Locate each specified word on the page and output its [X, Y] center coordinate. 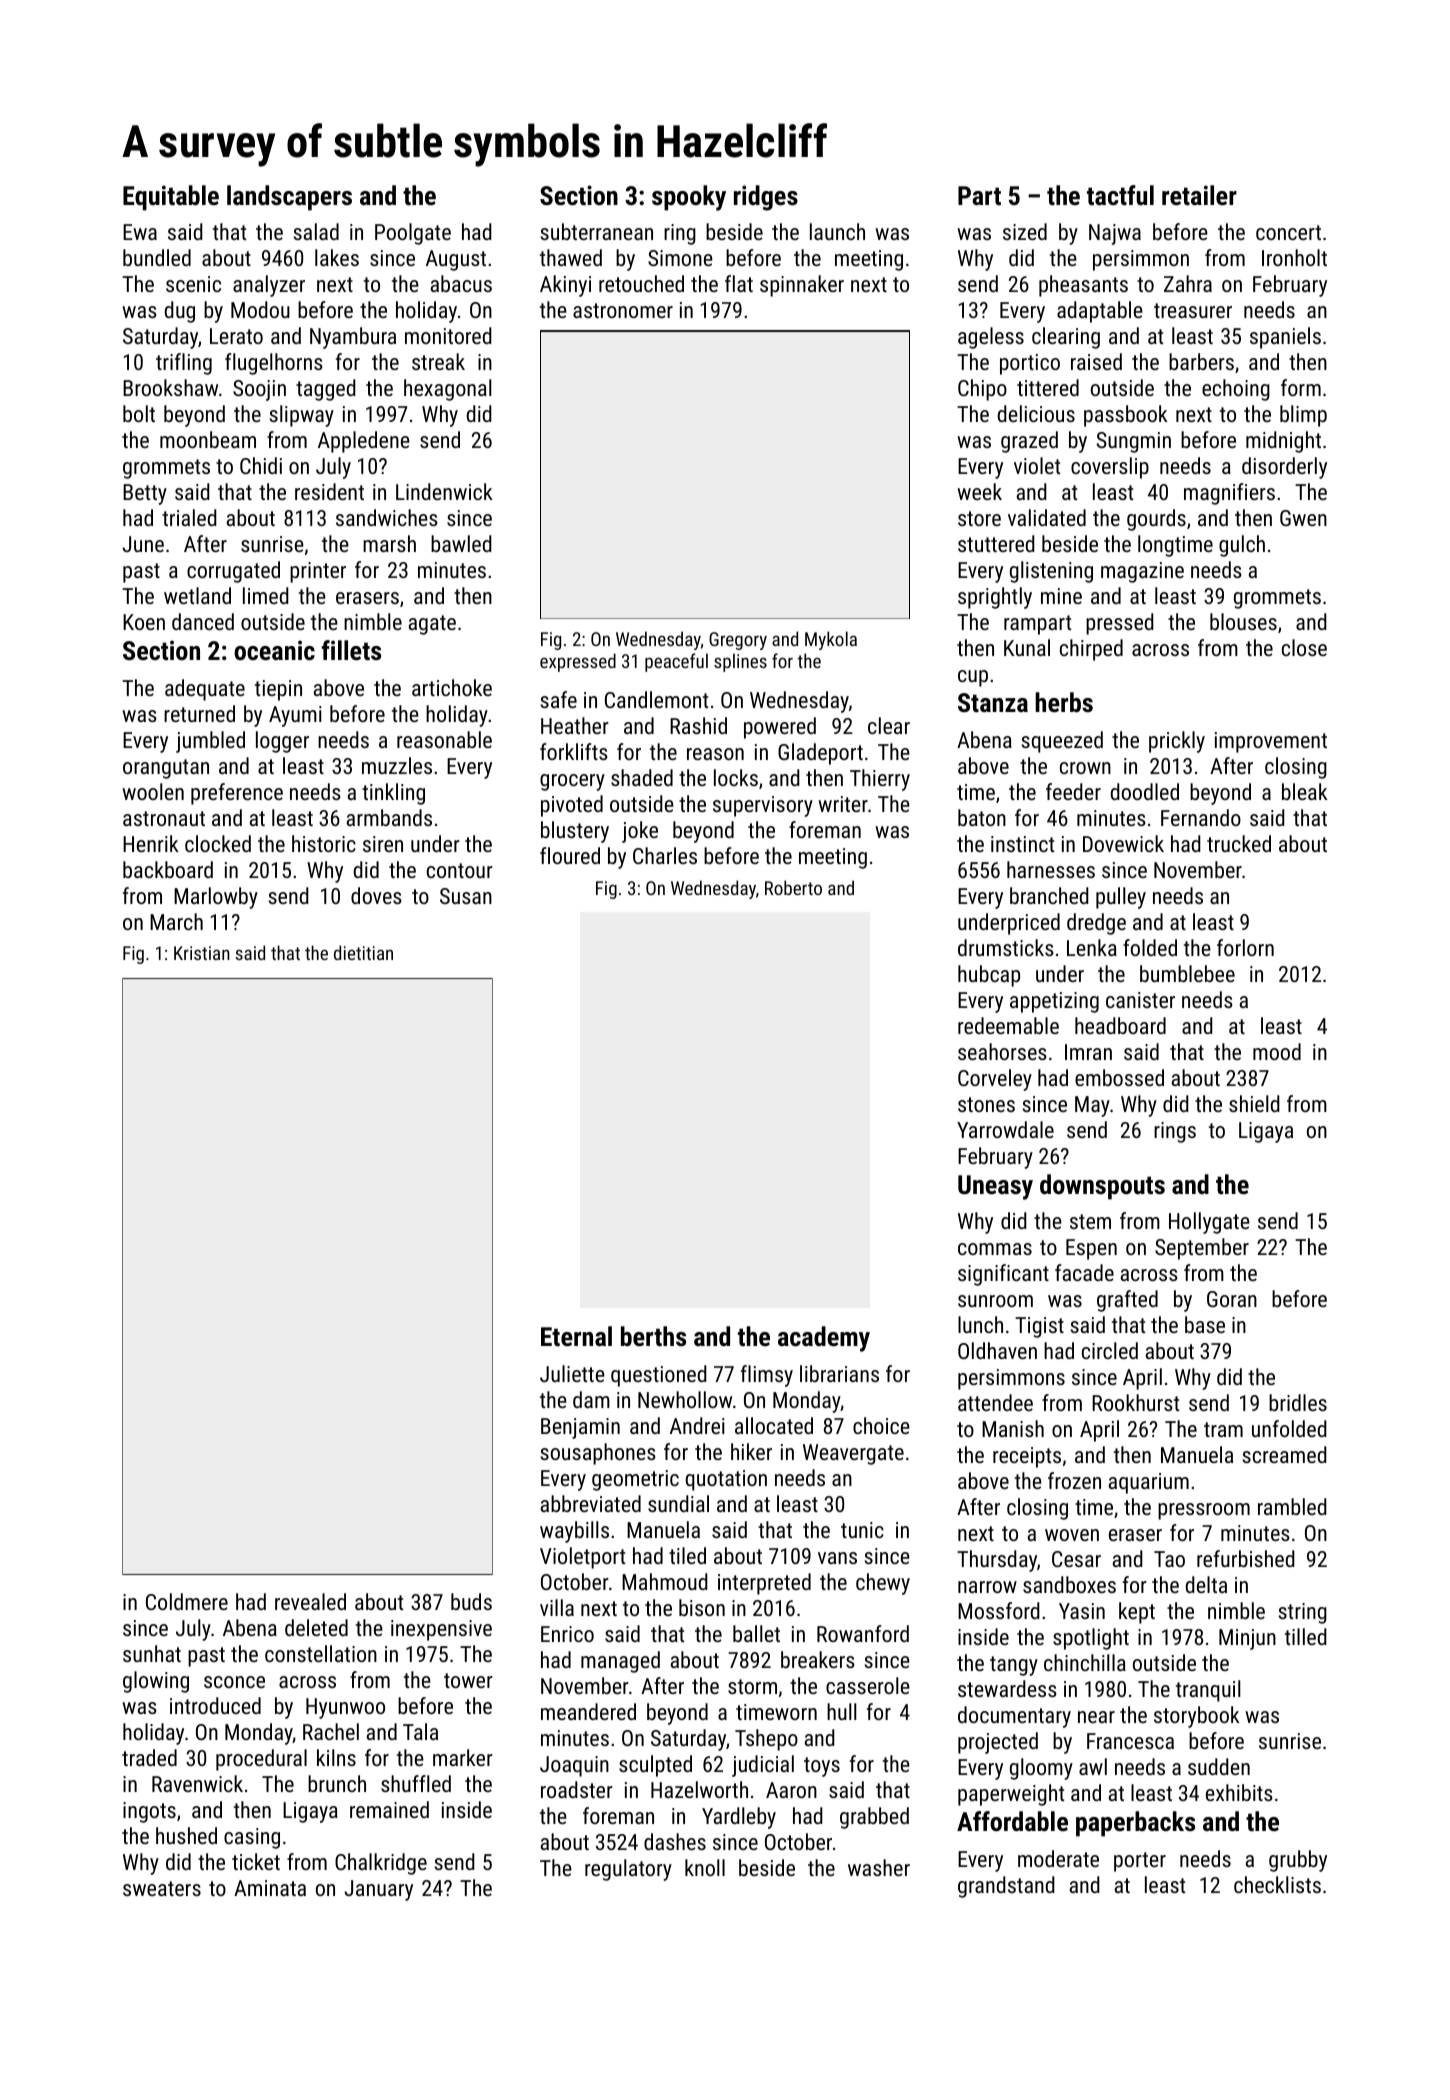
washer [879, 1867]
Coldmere [187, 1601]
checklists [1277, 1884]
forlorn [1245, 947]
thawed [571, 257]
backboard [168, 869]
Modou [260, 309]
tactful [1120, 195]
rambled [1292, 1506]
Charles [665, 855]
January [378, 1890]
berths [653, 1336]
